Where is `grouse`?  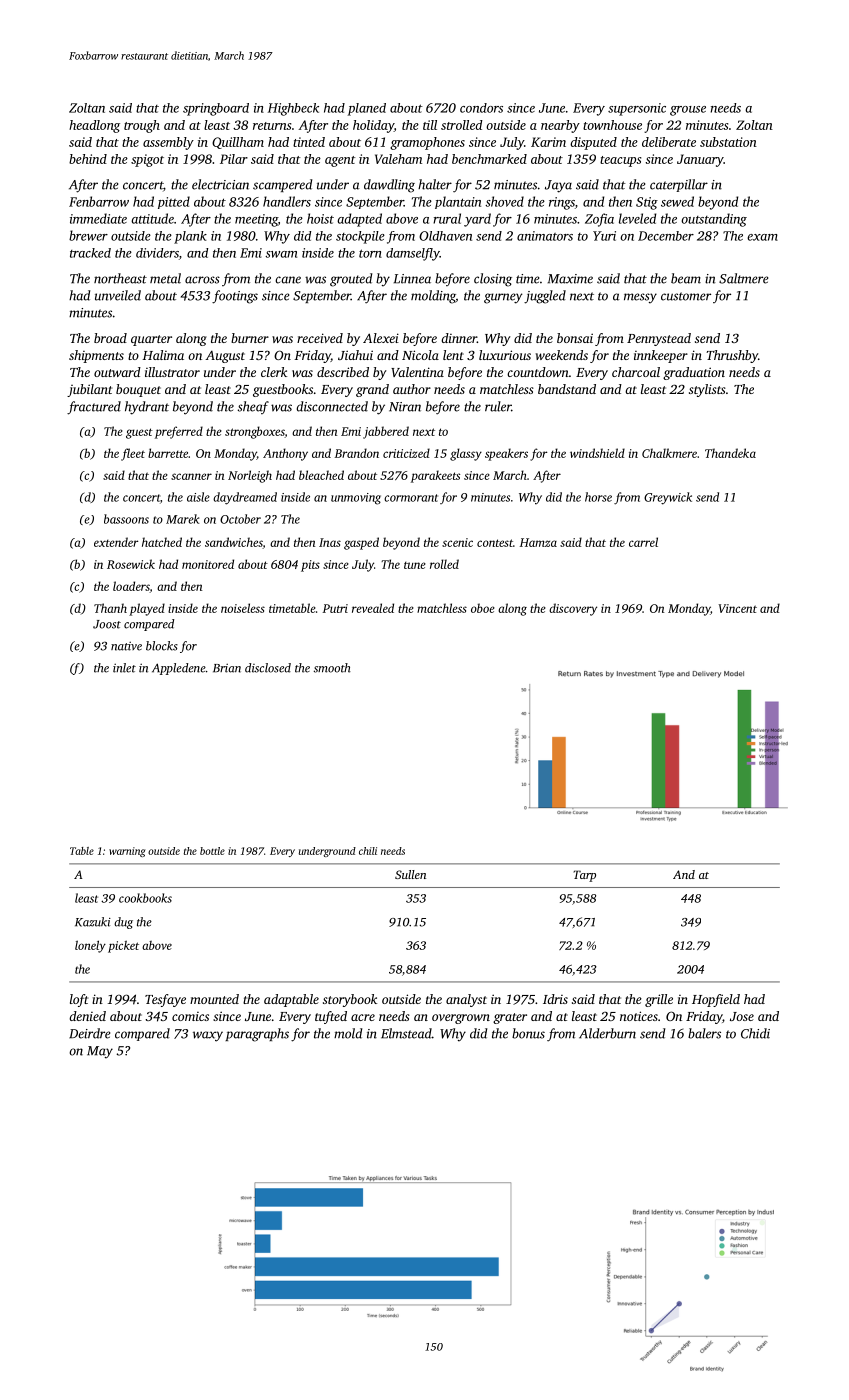 grouse is located at coordinates (688, 111).
